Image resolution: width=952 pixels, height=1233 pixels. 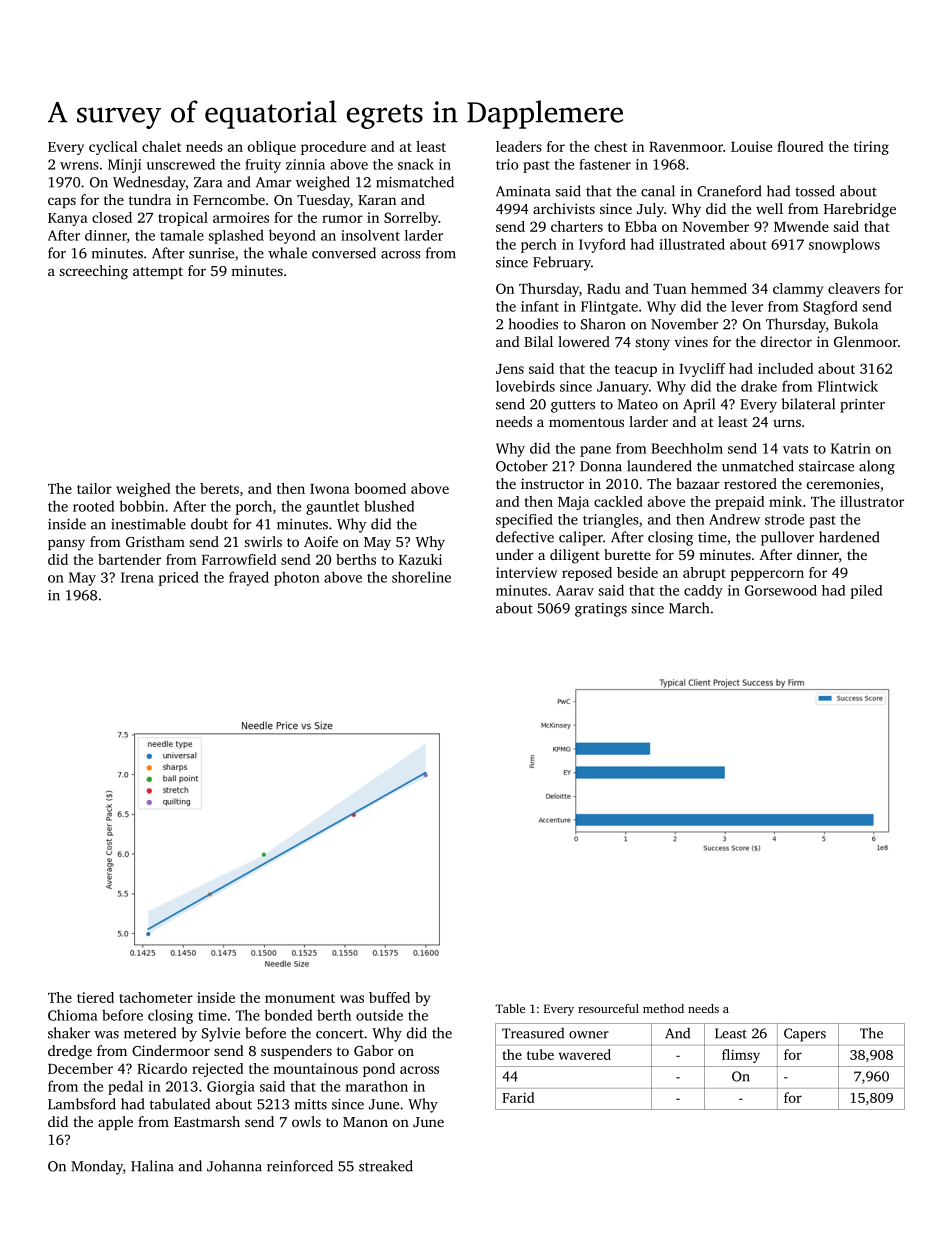 What do you see at coordinates (601, 610) in the screenshot?
I see `gratings` at bounding box center [601, 610].
